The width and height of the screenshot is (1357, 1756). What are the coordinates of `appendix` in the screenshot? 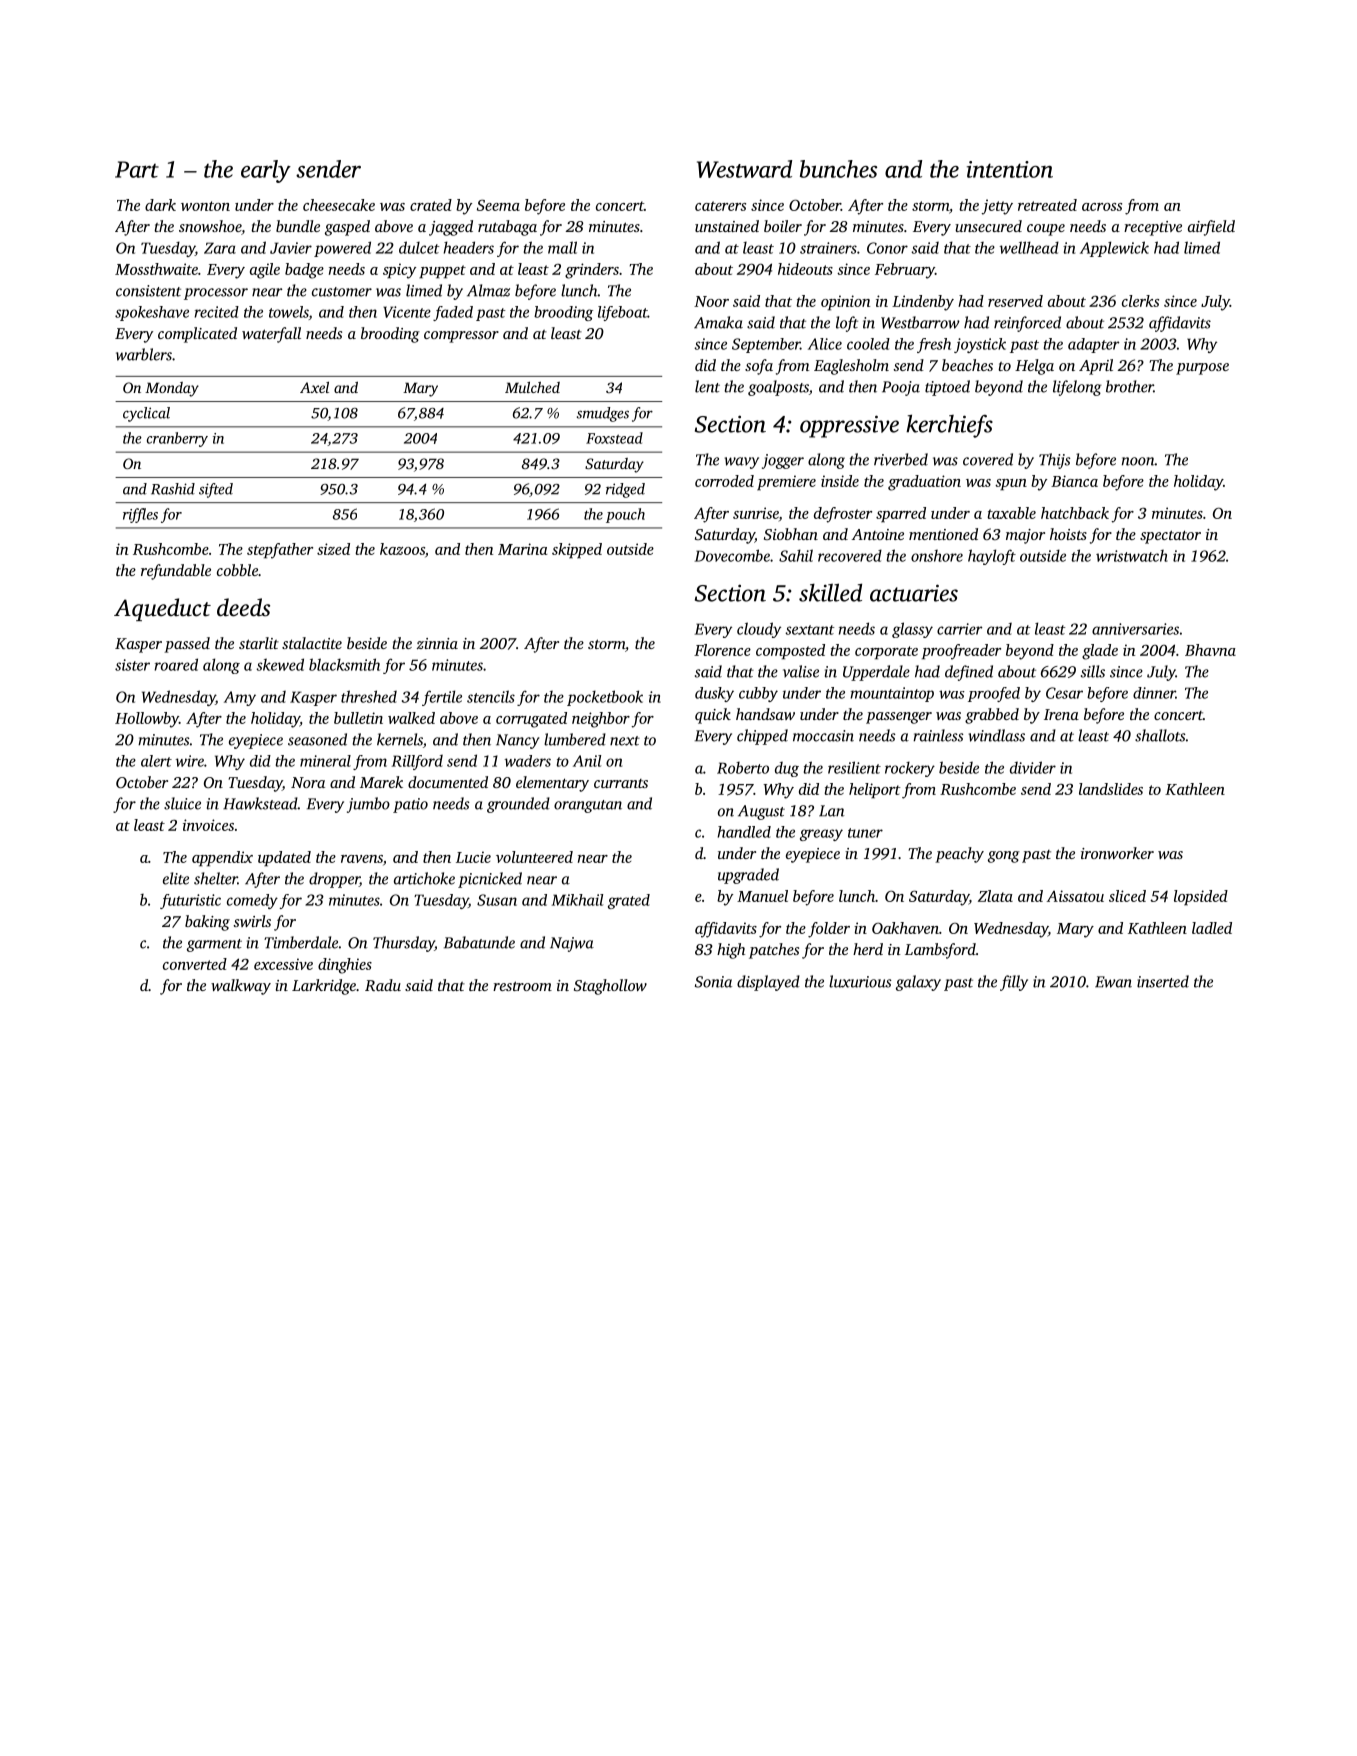 It's located at (222, 859).
